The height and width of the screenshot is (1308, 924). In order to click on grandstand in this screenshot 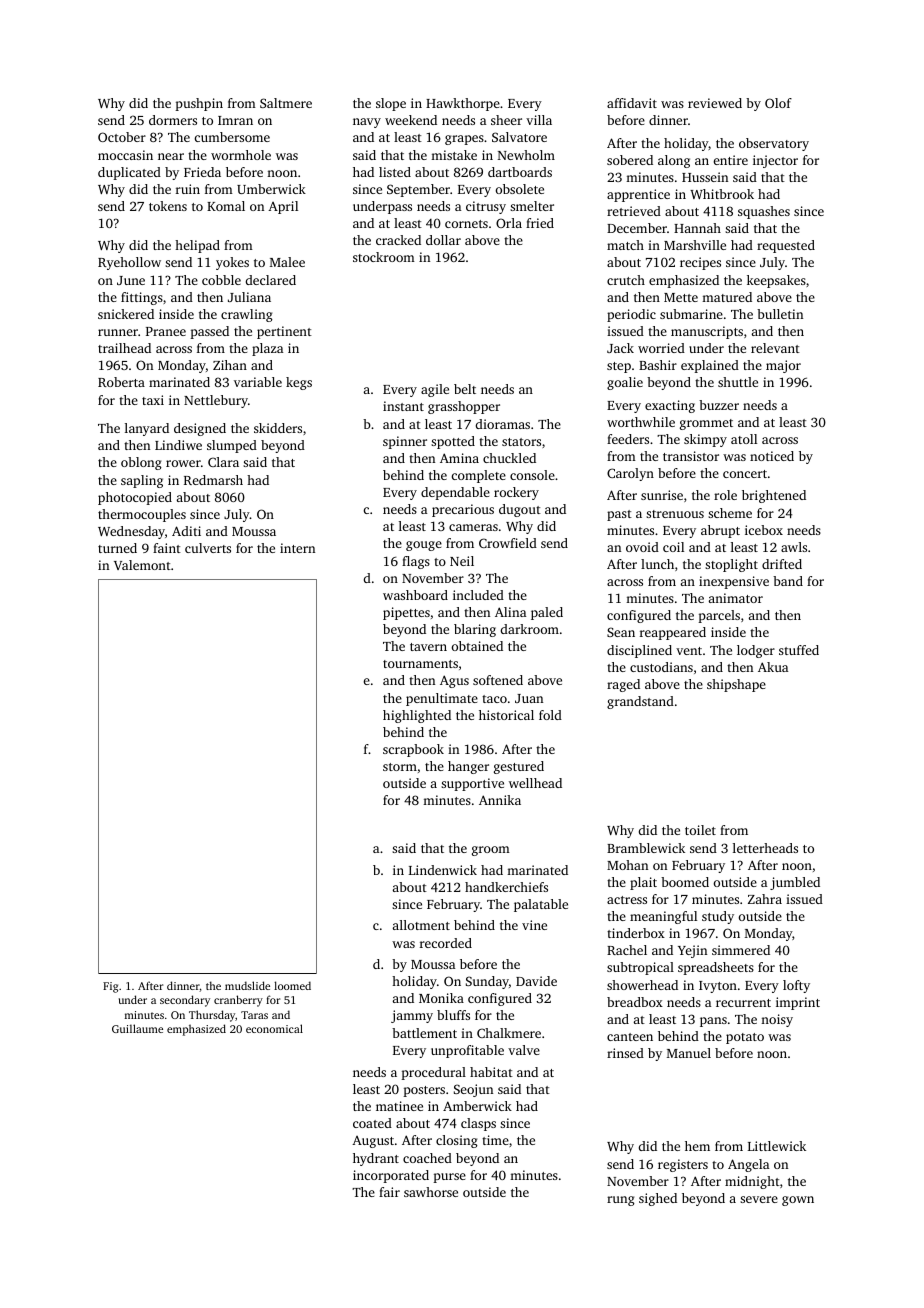, I will do `click(640, 702)`.
